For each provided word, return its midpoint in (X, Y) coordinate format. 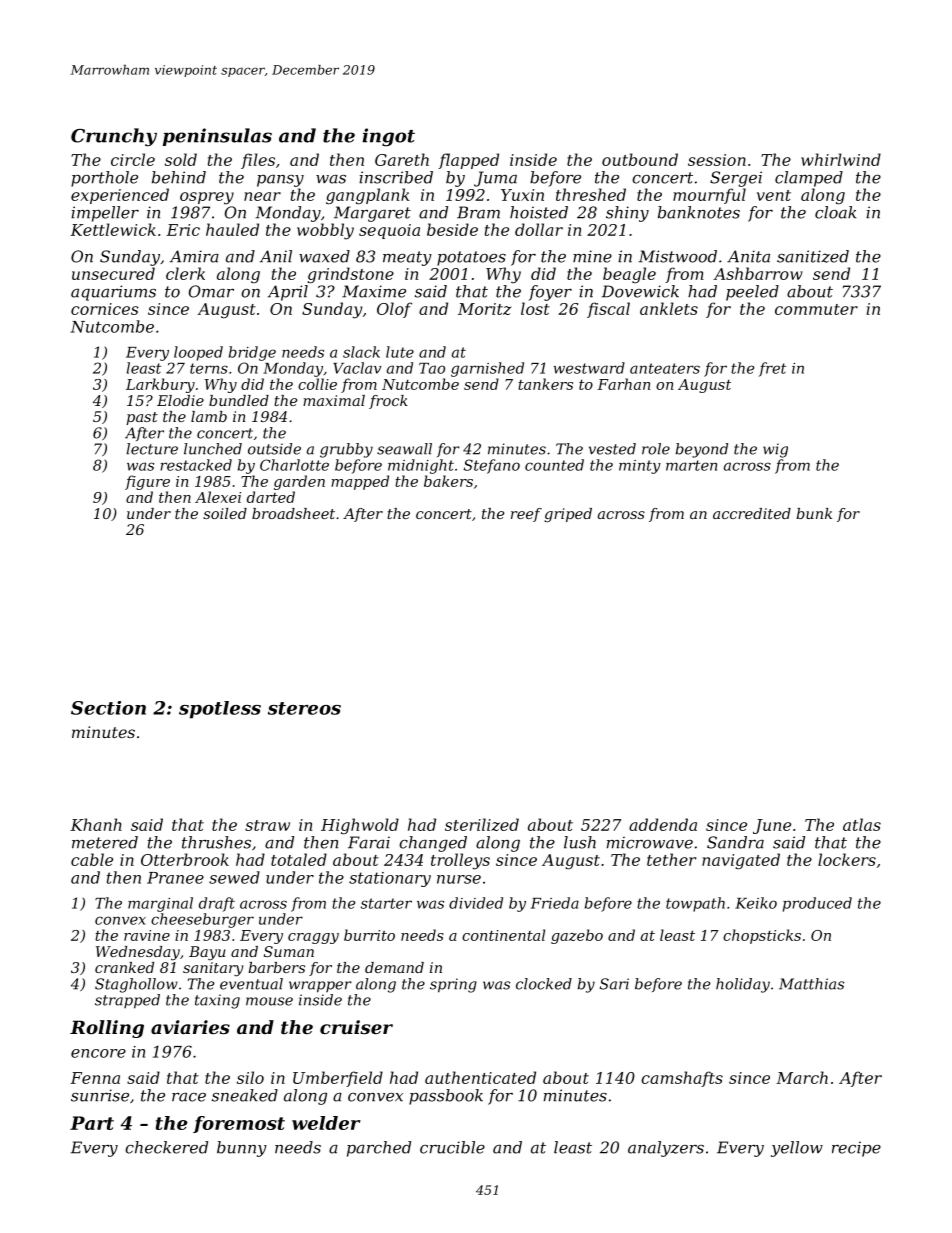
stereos (304, 708)
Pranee (175, 878)
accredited (752, 513)
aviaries (190, 1027)
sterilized (482, 824)
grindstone (350, 275)
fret (772, 369)
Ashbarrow (758, 273)
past (142, 418)
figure (147, 482)
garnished (487, 369)
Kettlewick (113, 229)
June (772, 826)
